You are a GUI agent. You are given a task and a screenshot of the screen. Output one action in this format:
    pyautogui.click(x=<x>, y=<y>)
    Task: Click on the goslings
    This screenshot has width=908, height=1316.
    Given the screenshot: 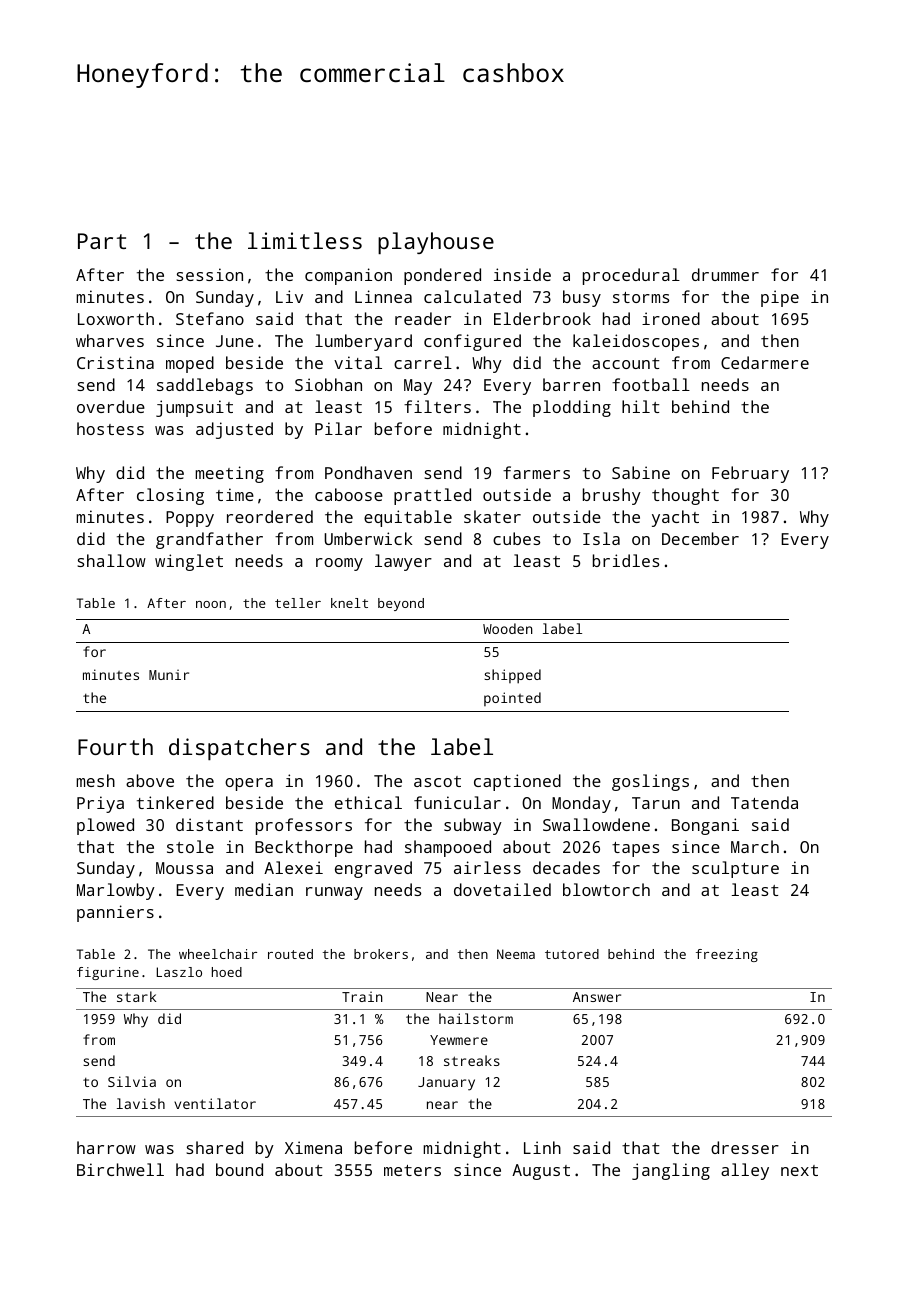 What is the action you would take?
    pyautogui.click(x=650, y=782)
